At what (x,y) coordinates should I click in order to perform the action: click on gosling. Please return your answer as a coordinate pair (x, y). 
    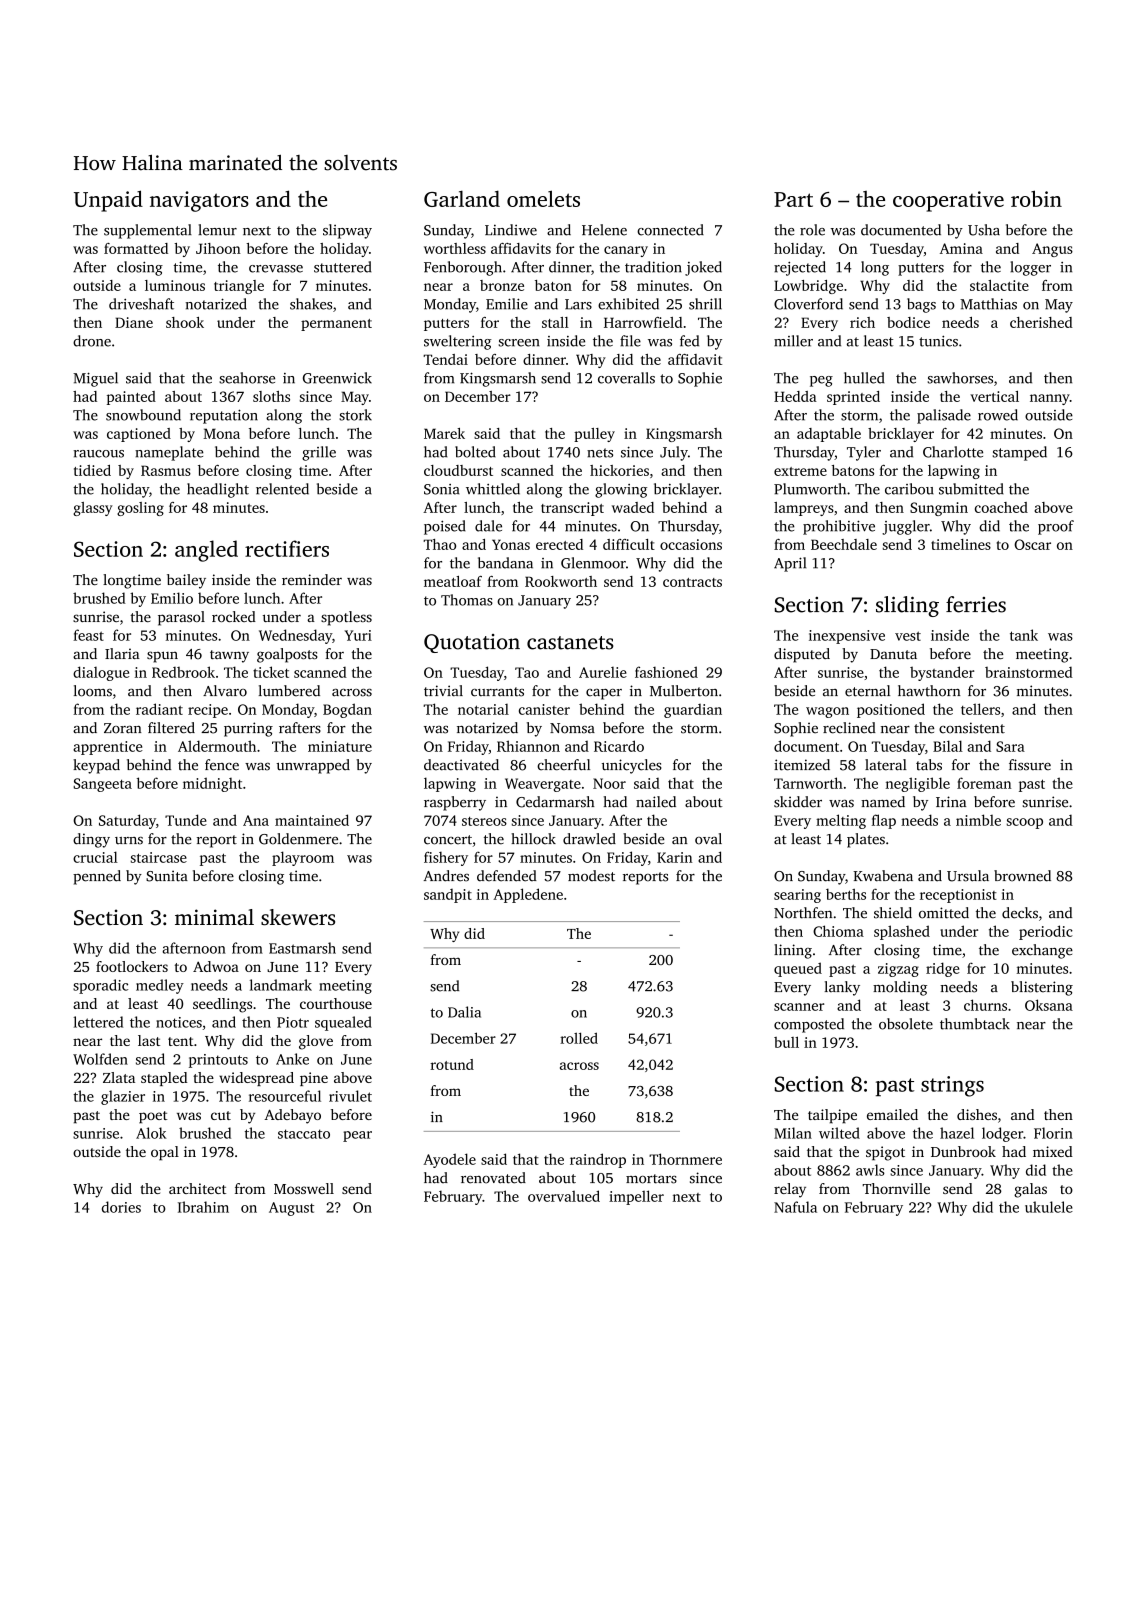
    Looking at the image, I should click on (140, 509).
